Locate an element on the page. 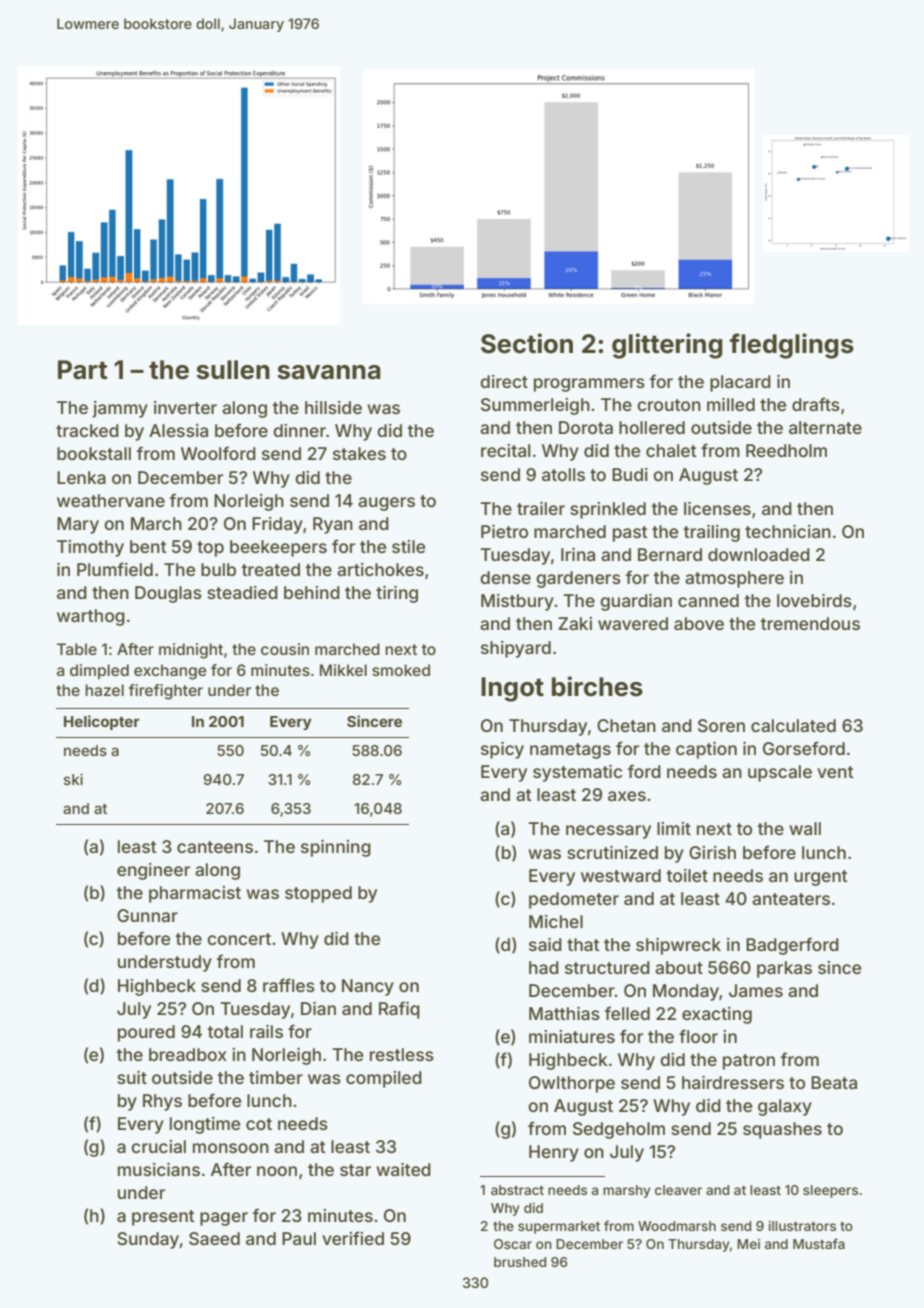  Rhys is located at coordinates (162, 1102).
